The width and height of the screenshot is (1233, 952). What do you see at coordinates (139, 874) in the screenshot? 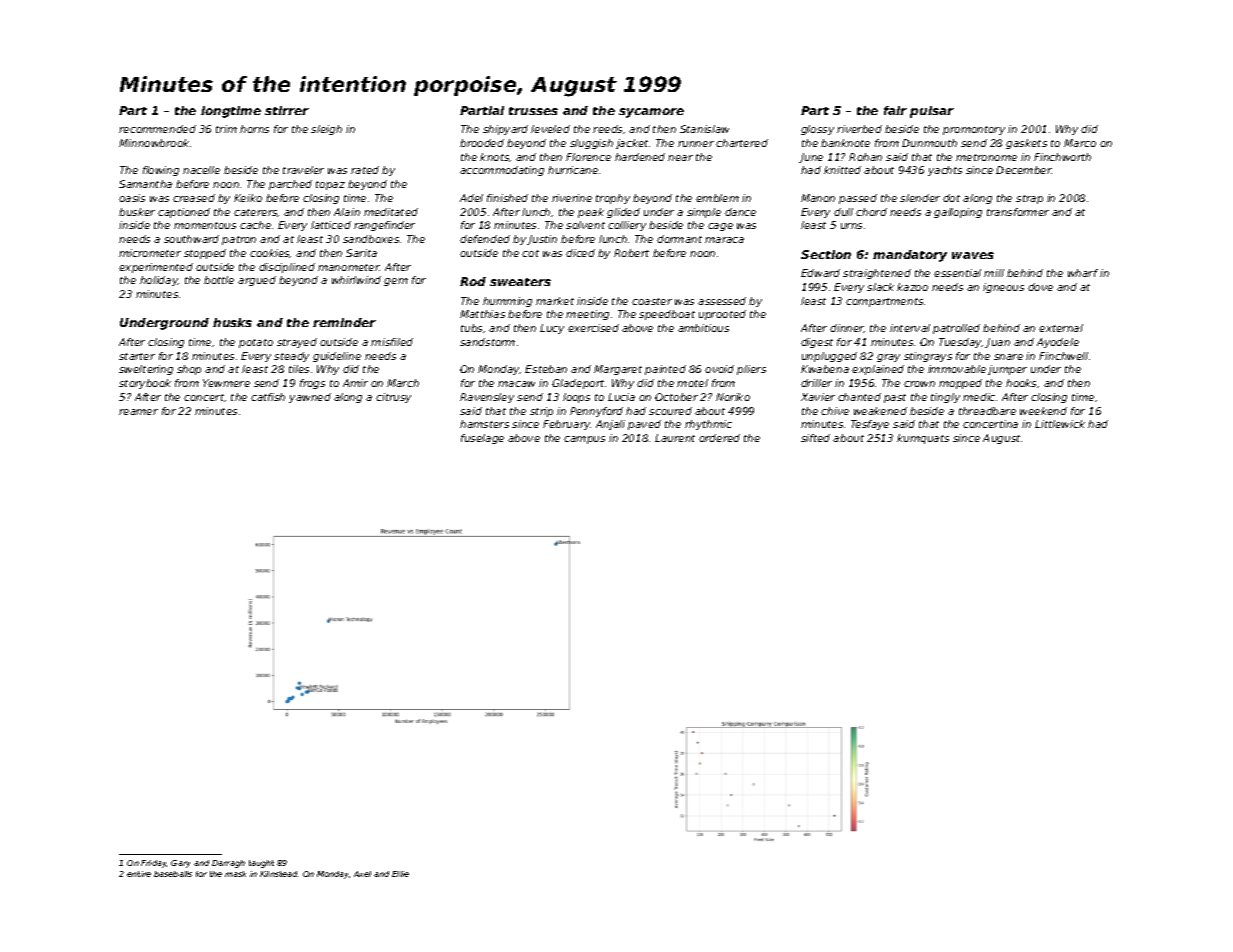
I see `entire` at bounding box center [139, 874].
